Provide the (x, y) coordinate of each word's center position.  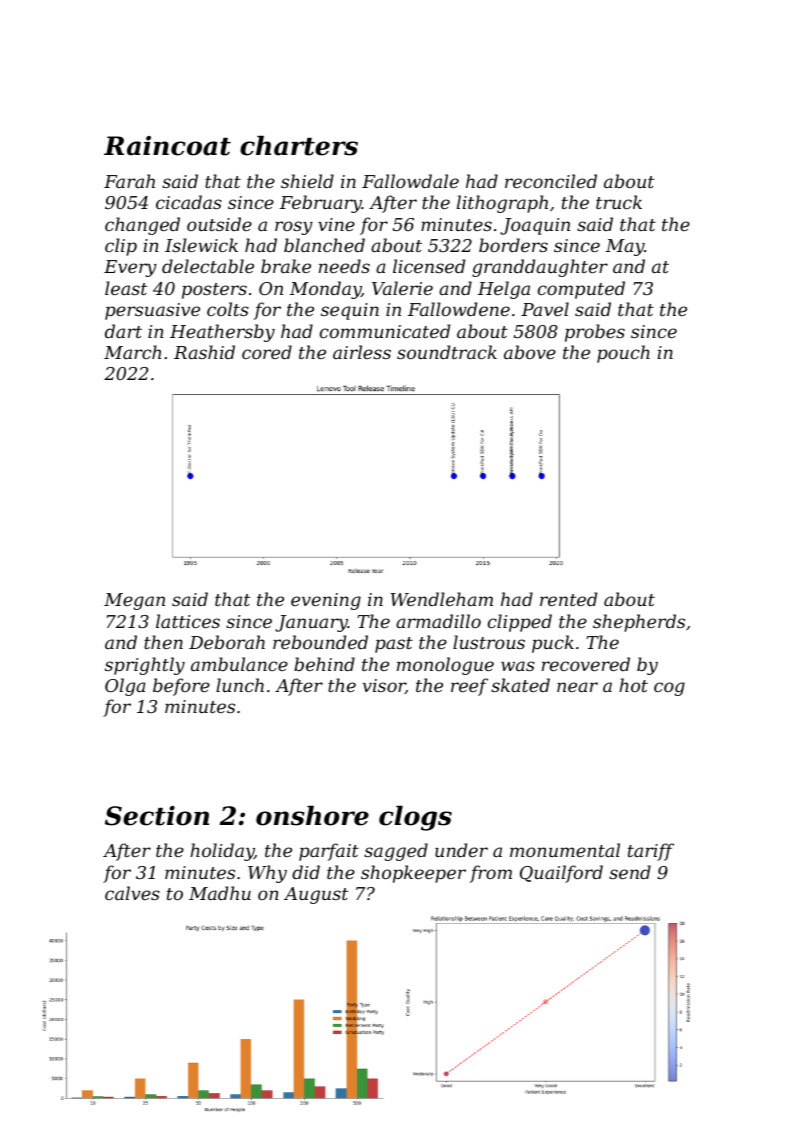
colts (228, 309)
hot (633, 685)
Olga (125, 687)
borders (513, 245)
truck (619, 202)
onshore (312, 816)
